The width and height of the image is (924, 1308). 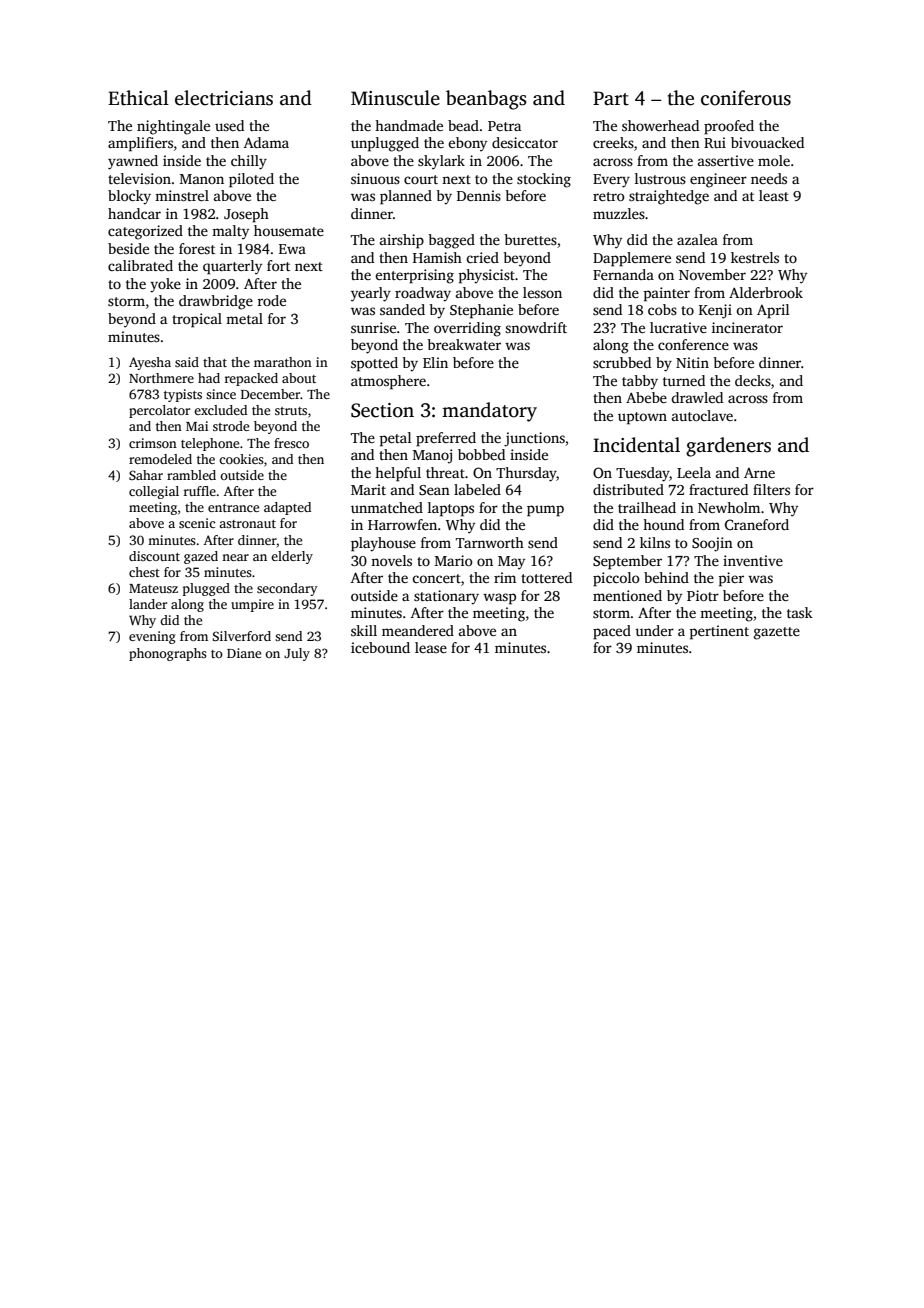 I want to click on stocking, so click(x=544, y=180).
